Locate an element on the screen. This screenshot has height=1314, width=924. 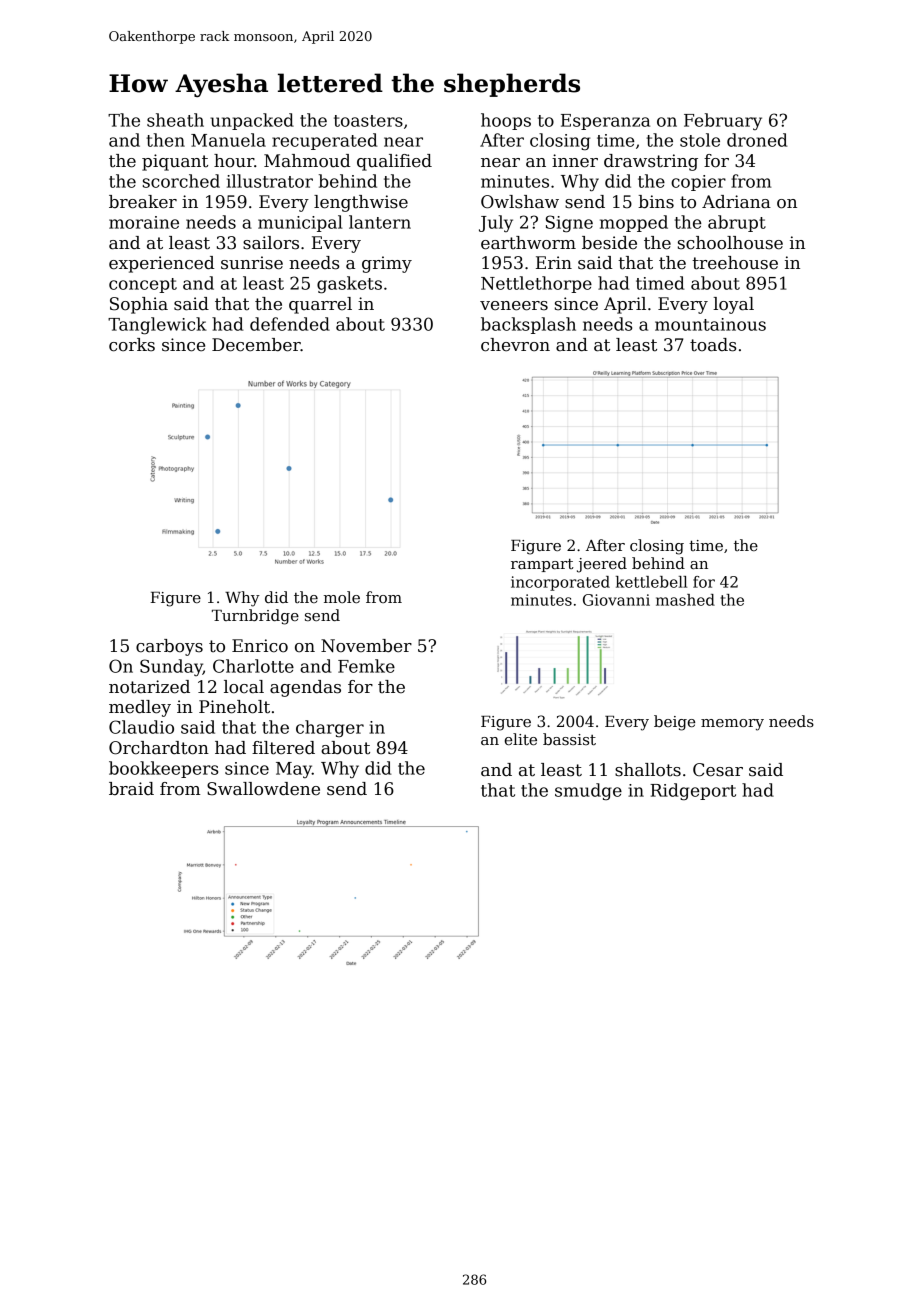
mole is located at coordinates (342, 597).
